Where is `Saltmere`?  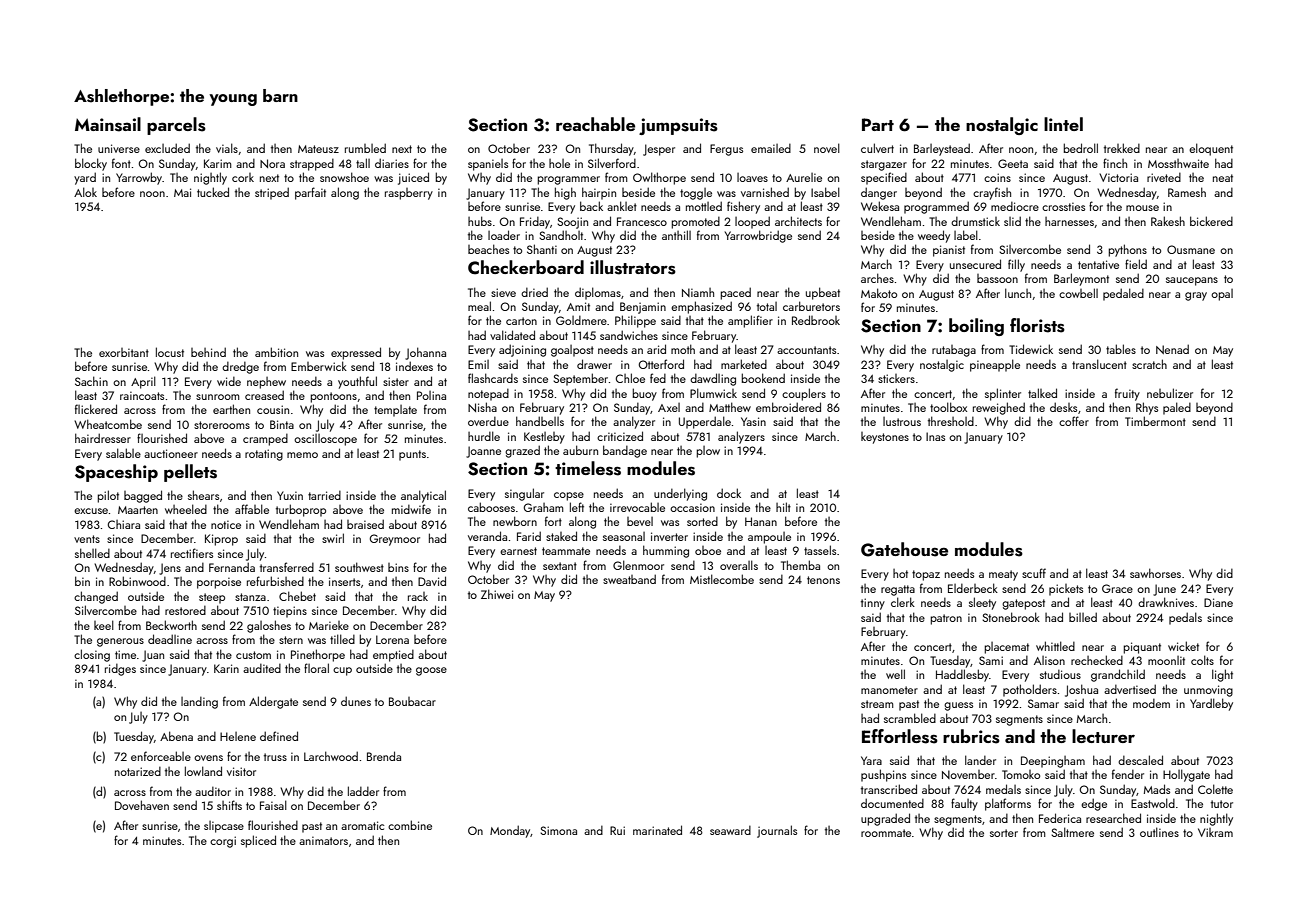 Saltmere is located at coordinates (1072, 832).
